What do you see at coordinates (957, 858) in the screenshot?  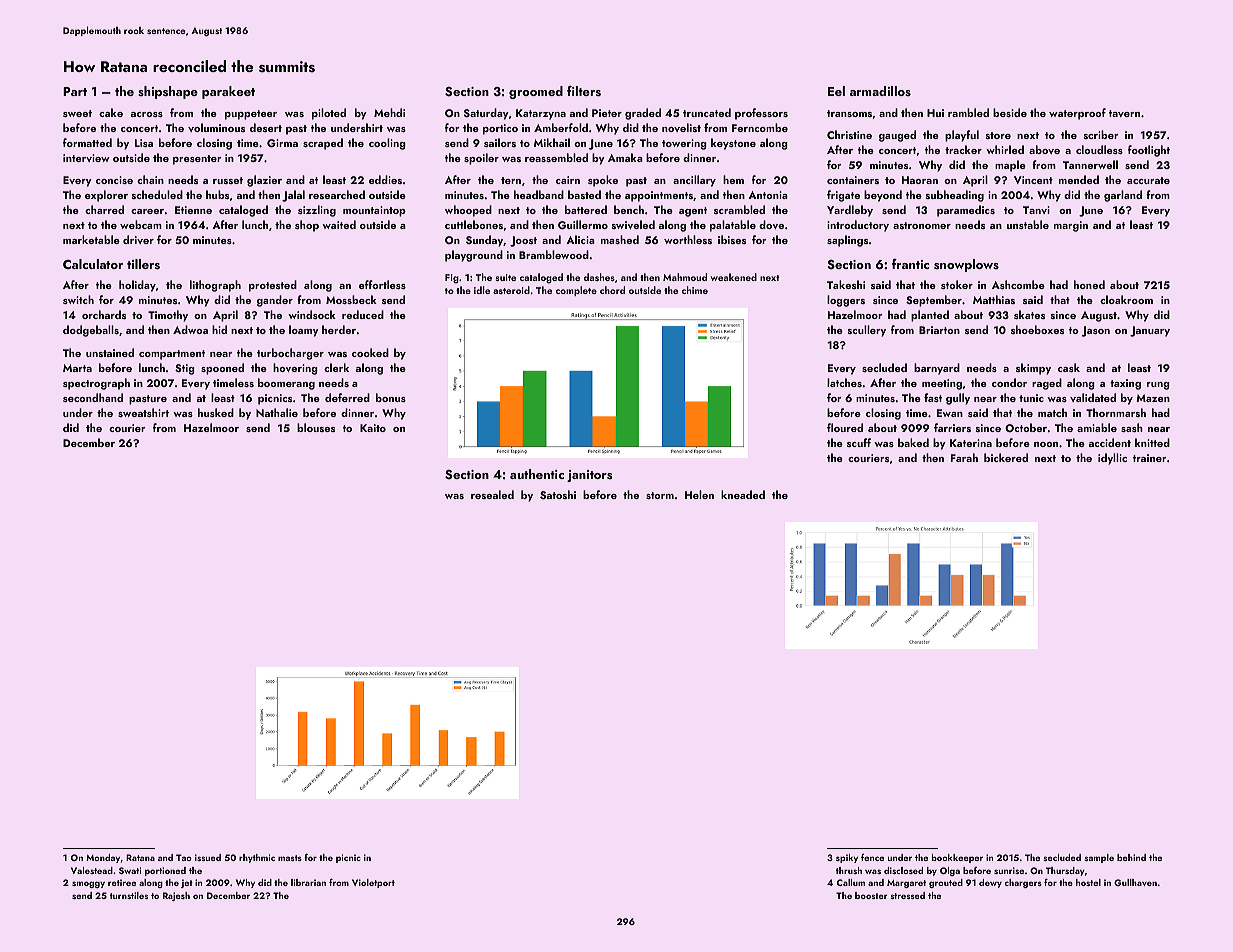 I see `bookkeeper` at bounding box center [957, 858].
